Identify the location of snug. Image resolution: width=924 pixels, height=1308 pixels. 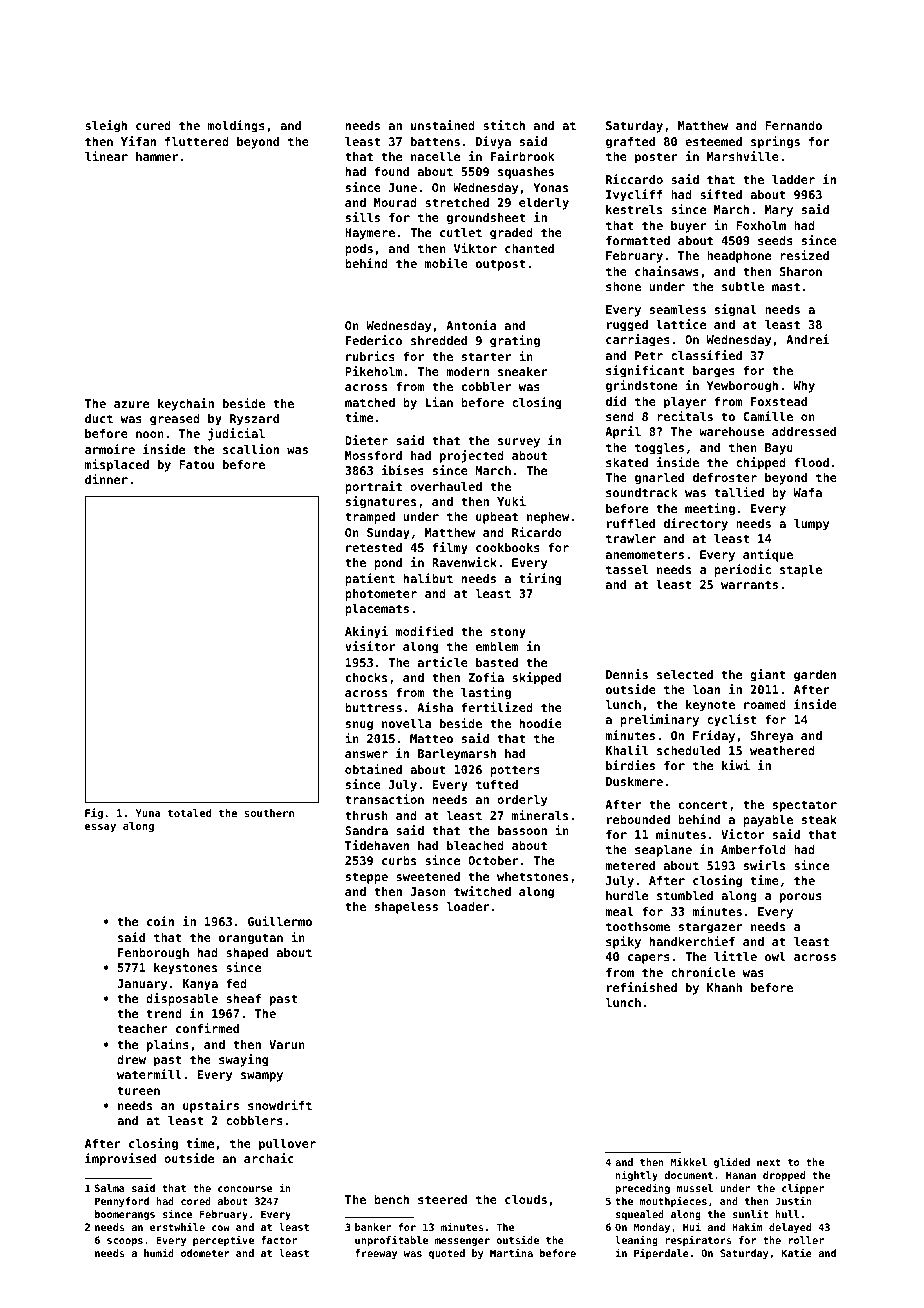
(359, 726).
